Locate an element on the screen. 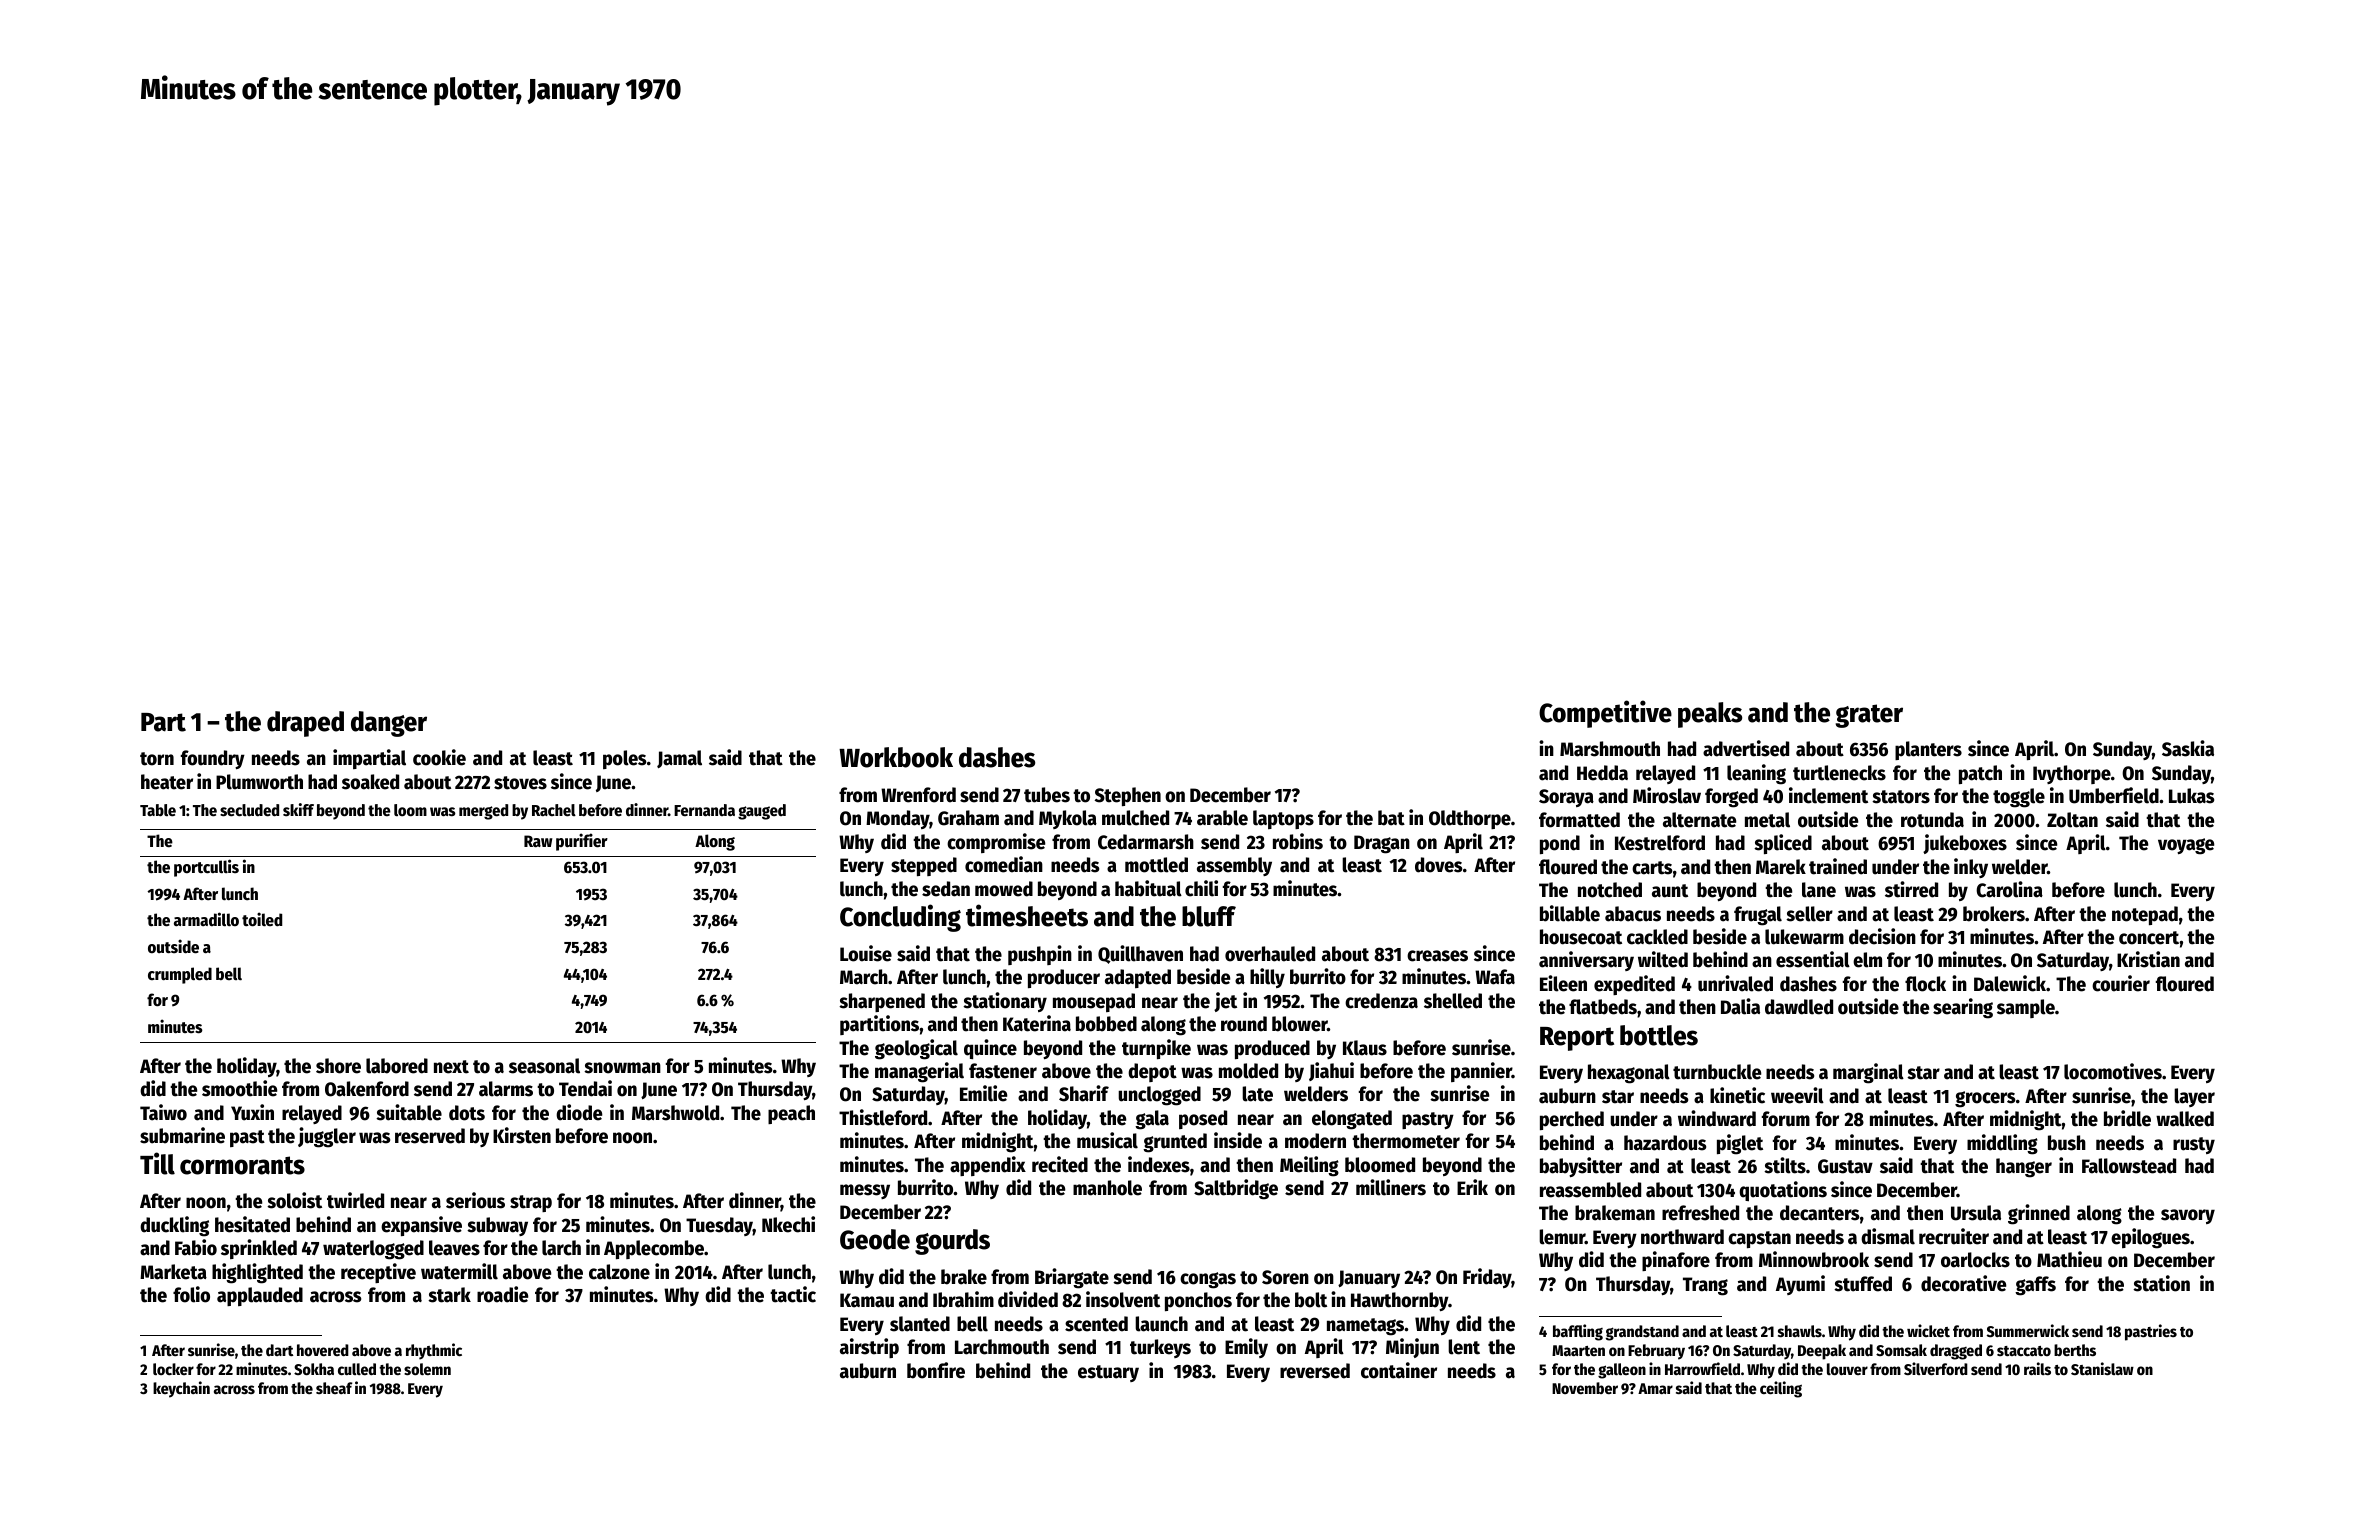  Competitive is located at coordinates (1605, 714).
